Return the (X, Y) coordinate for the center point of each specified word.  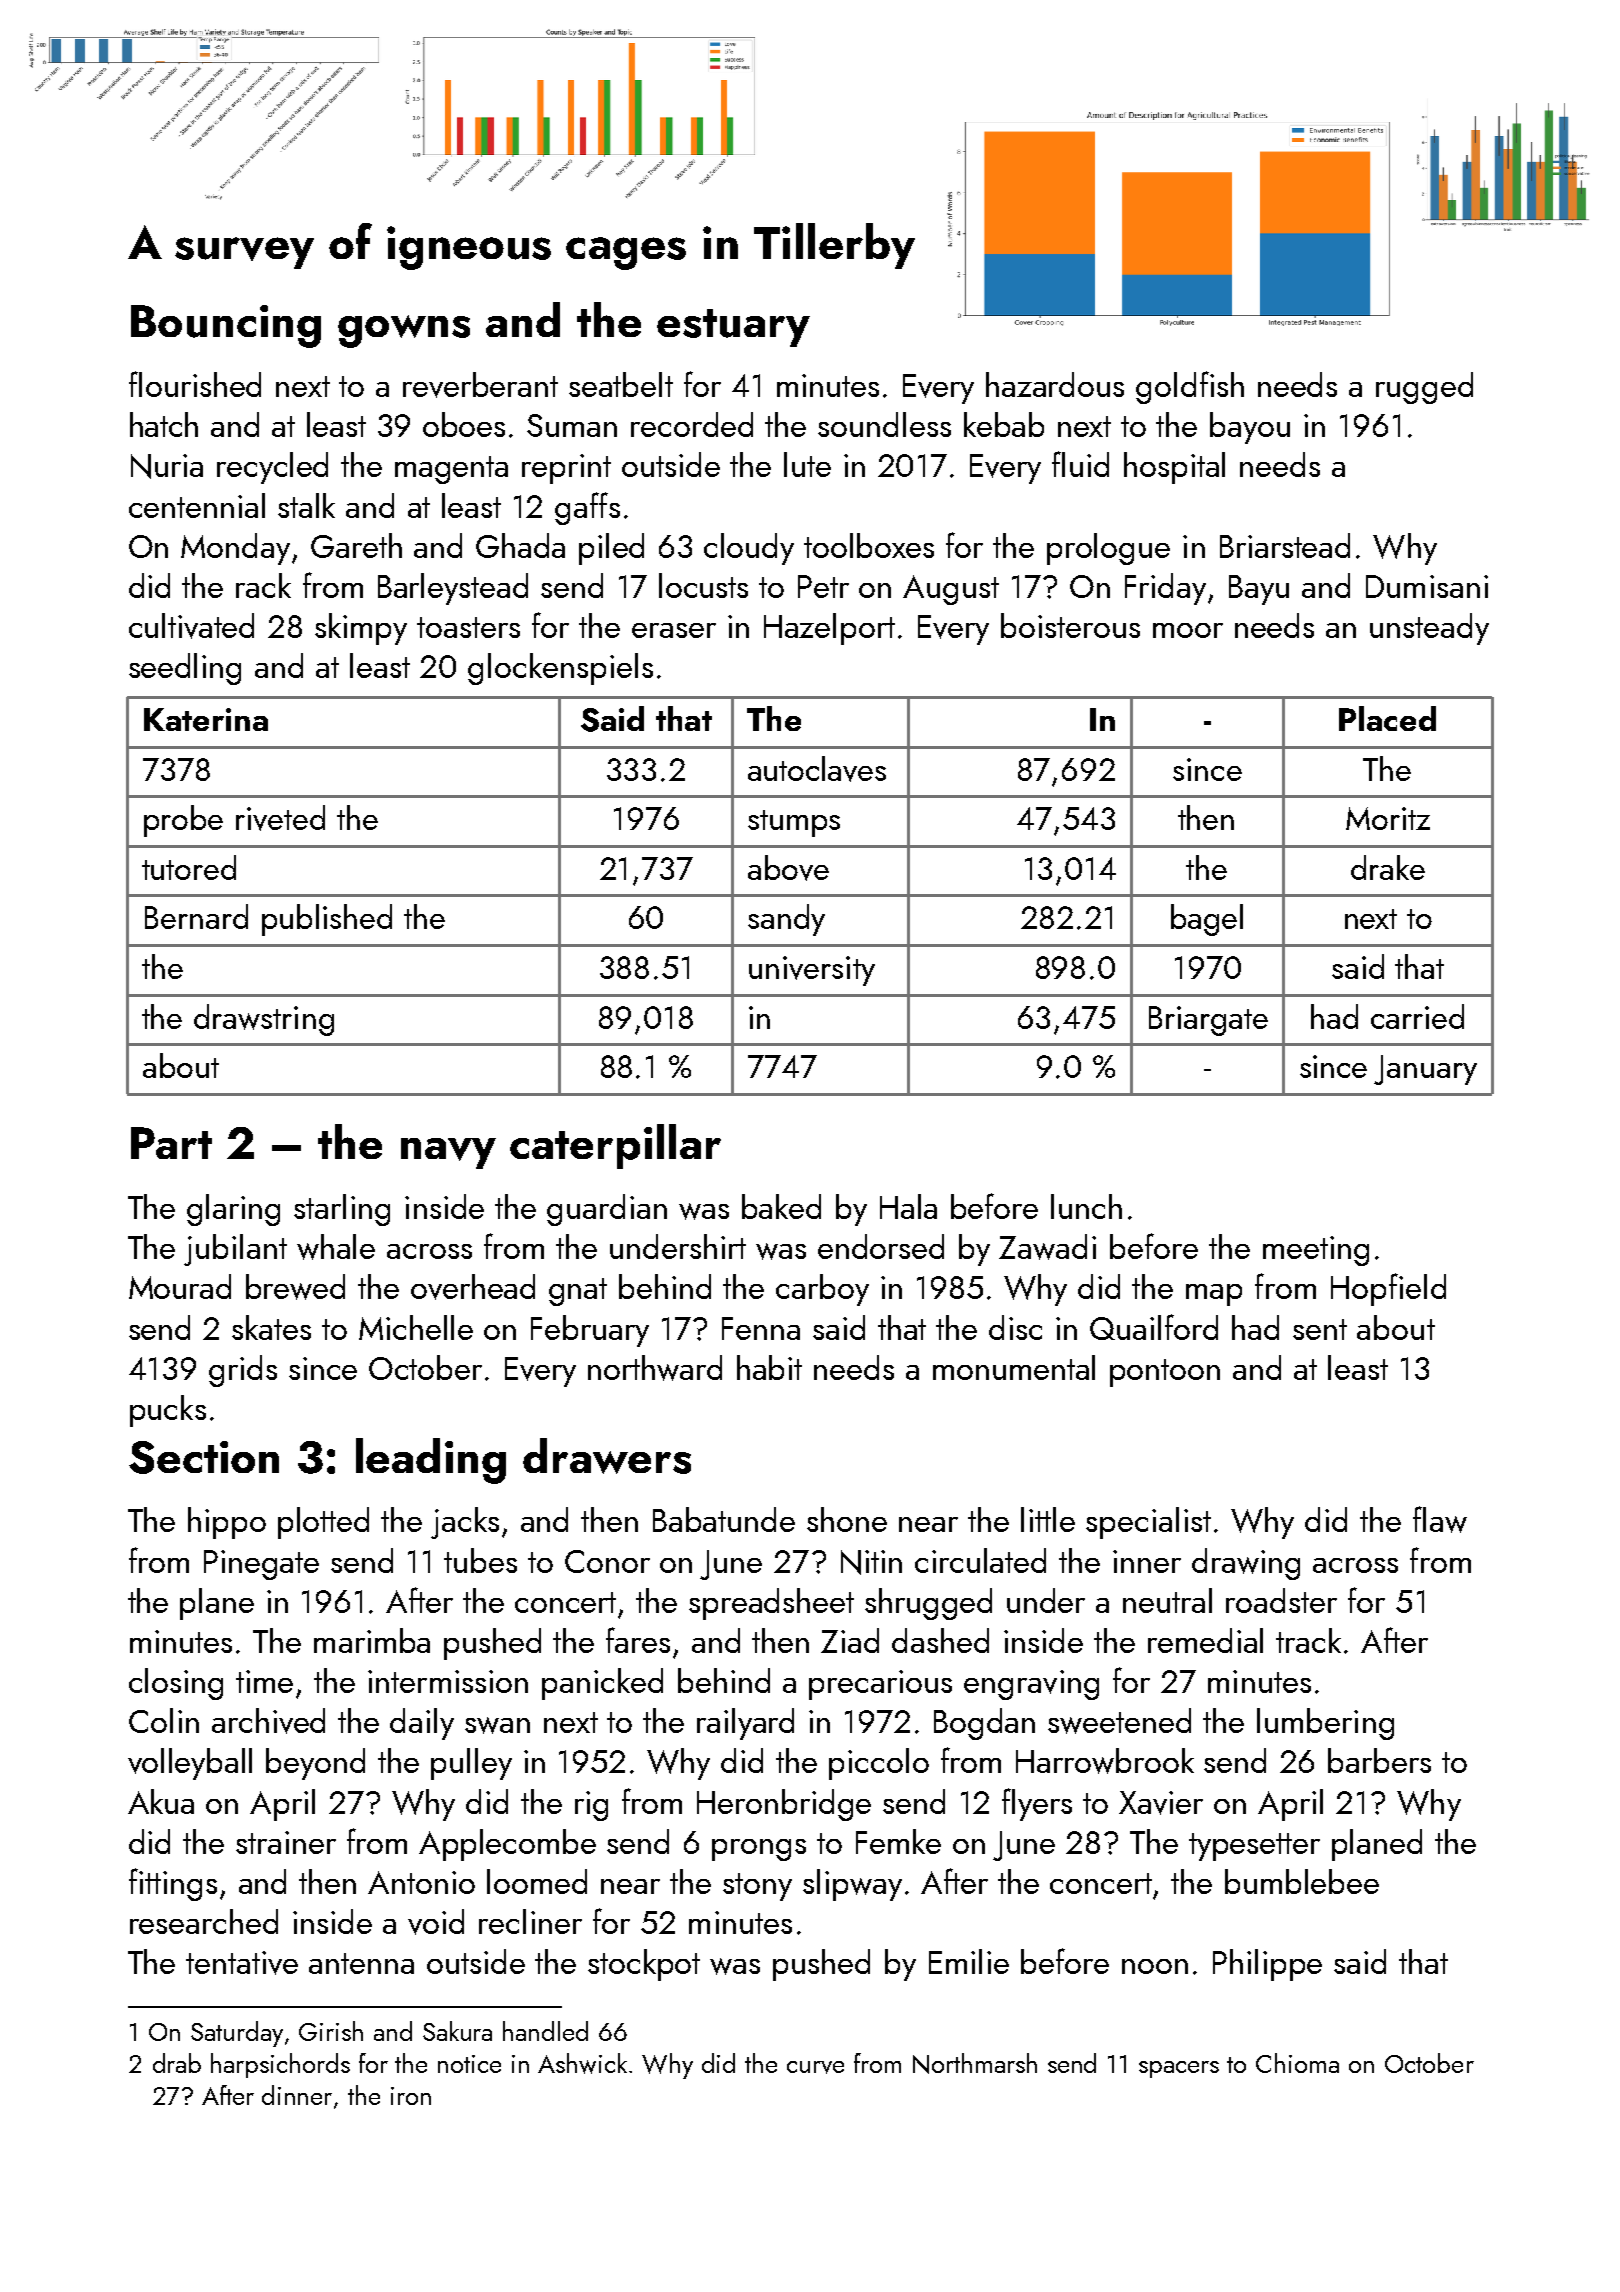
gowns (404, 331)
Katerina (206, 719)
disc (1015, 1327)
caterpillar (615, 1146)
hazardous (1055, 384)
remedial (1205, 1640)
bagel (1207, 920)
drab (177, 2063)
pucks (168, 1411)
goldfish (1190, 387)
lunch (1086, 1206)
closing (176, 1684)
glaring (233, 1210)
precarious (880, 1685)
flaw (1440, 1519)
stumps (794, 823)
